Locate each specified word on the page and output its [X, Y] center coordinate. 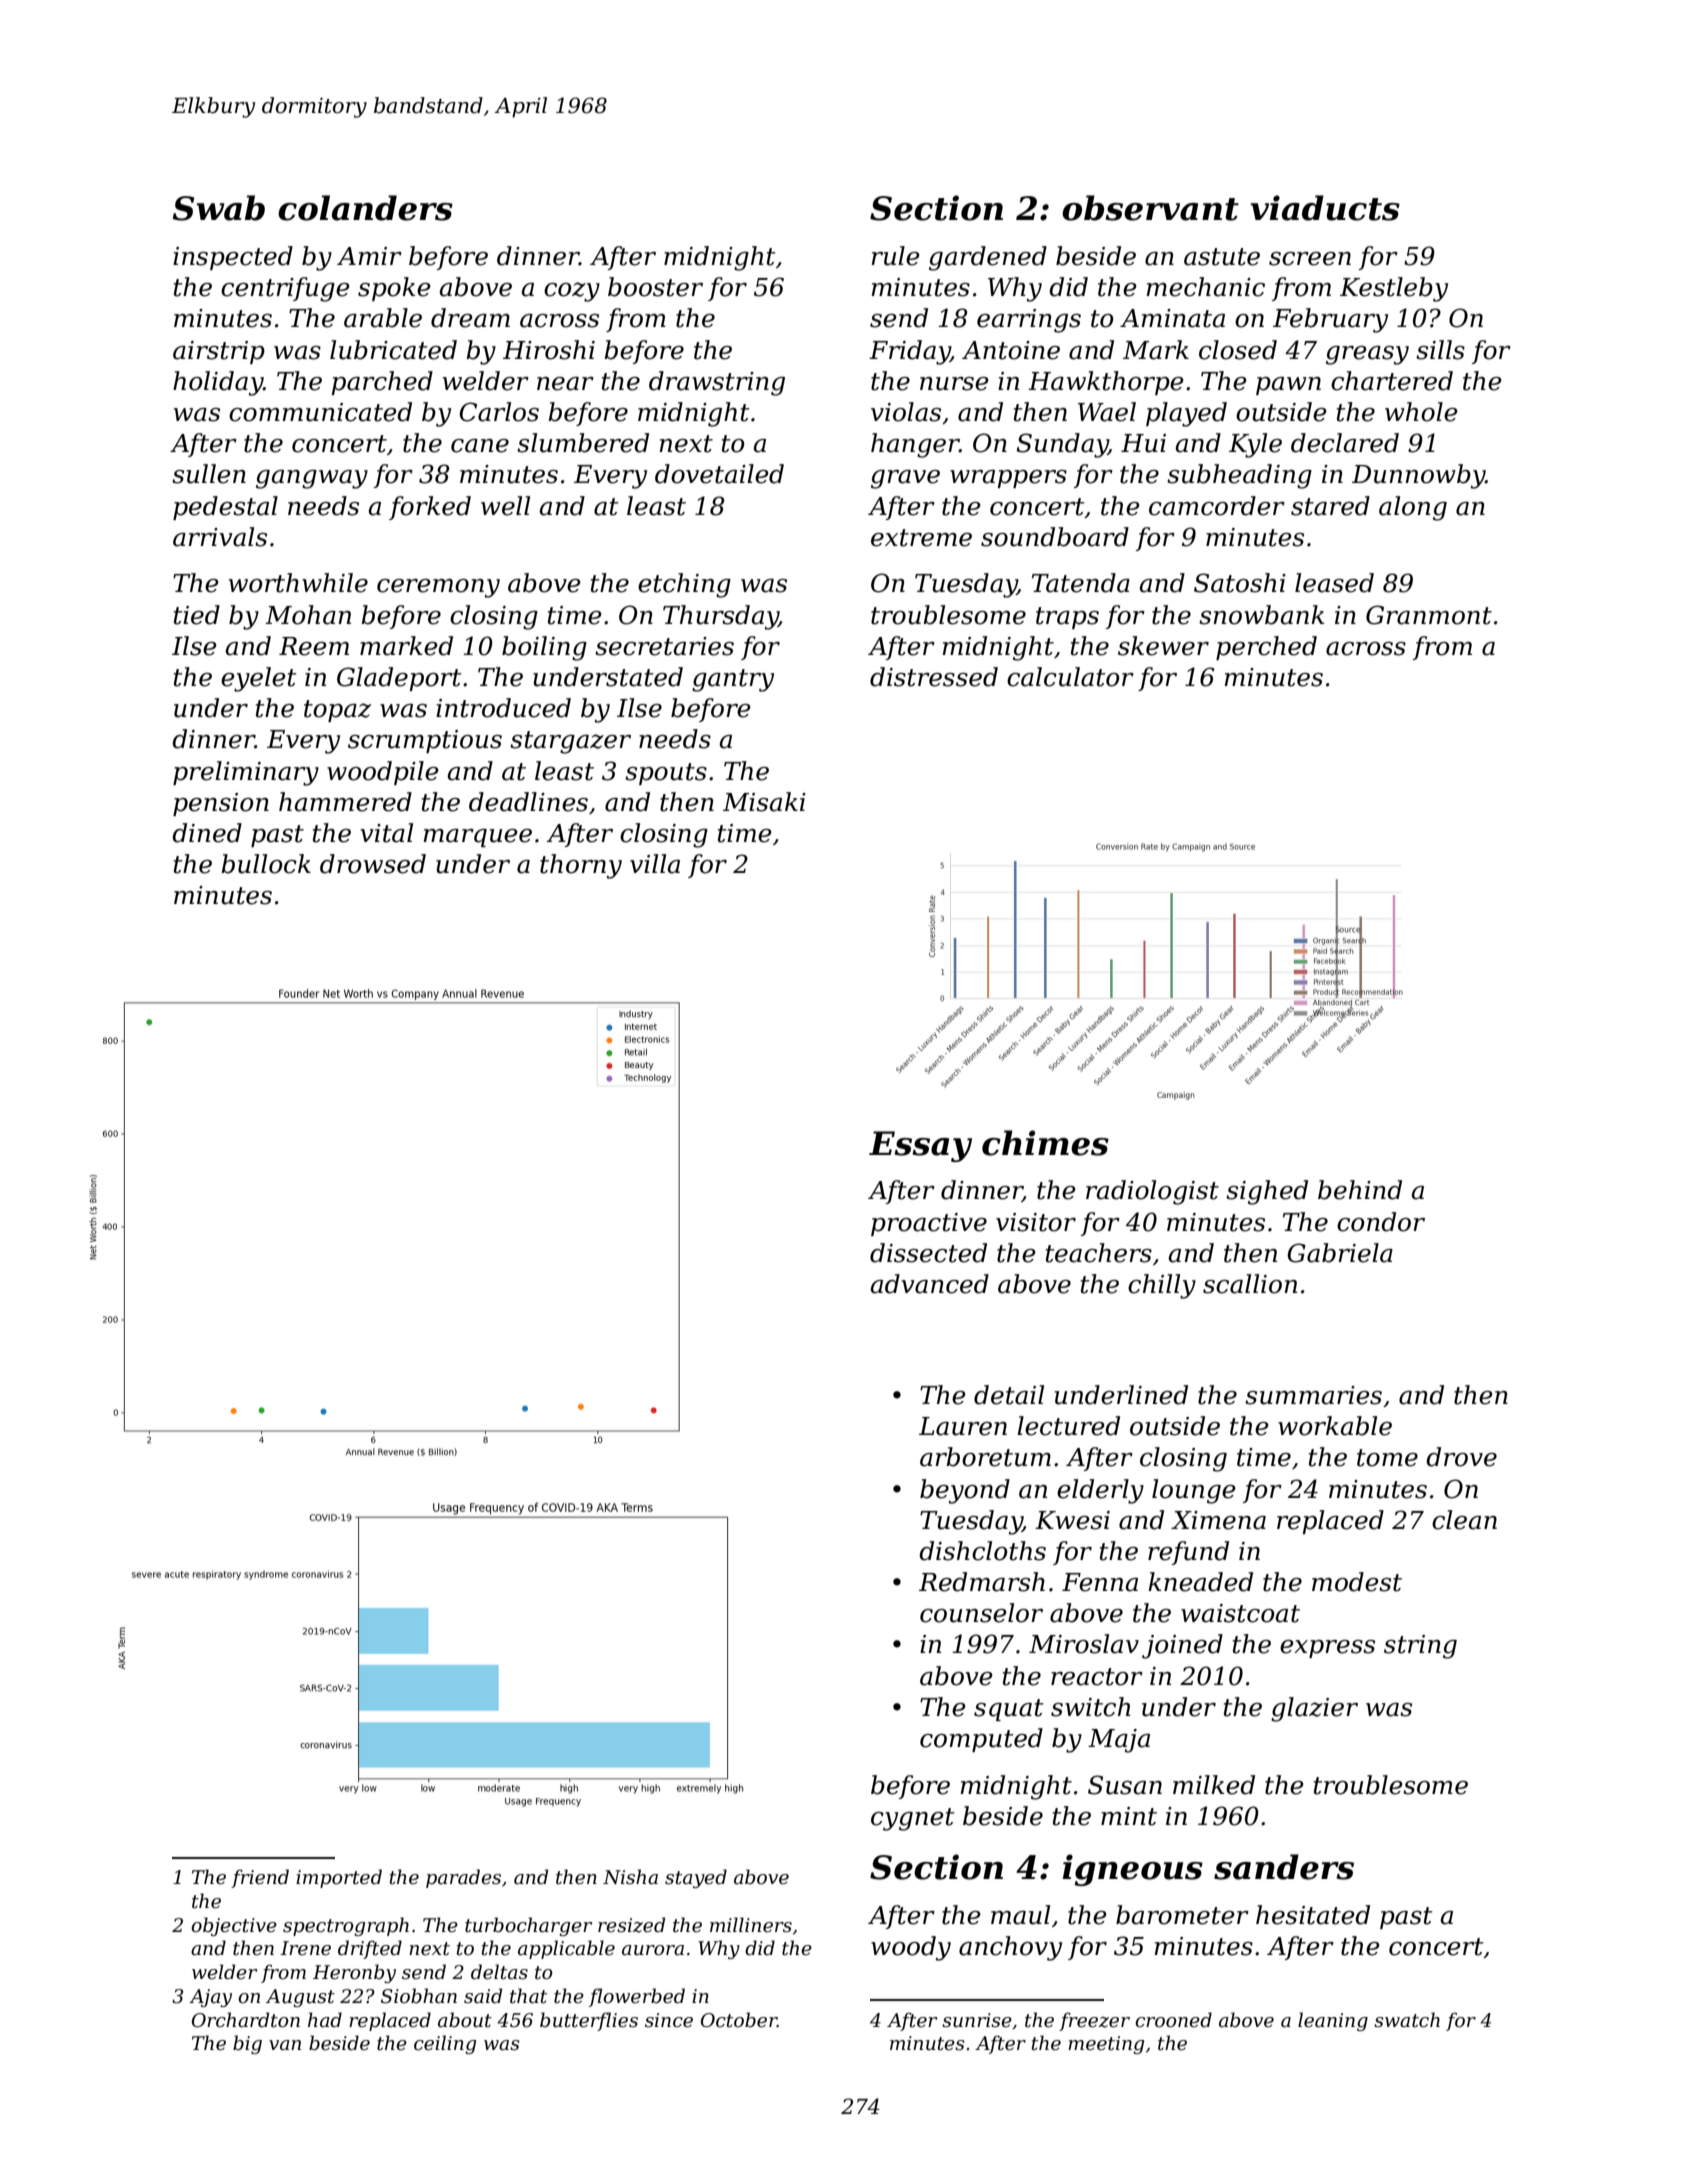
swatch [1407, 2020]
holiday [218, 383]
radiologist [1152, 1192]
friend [260, 1878]
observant [1150, 208]
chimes [1045, 1143]
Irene [305, 1948]
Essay [920, 1146]
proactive [929, 1224]
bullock [266, 864]
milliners [751, 1925]
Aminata [1172, 318]
